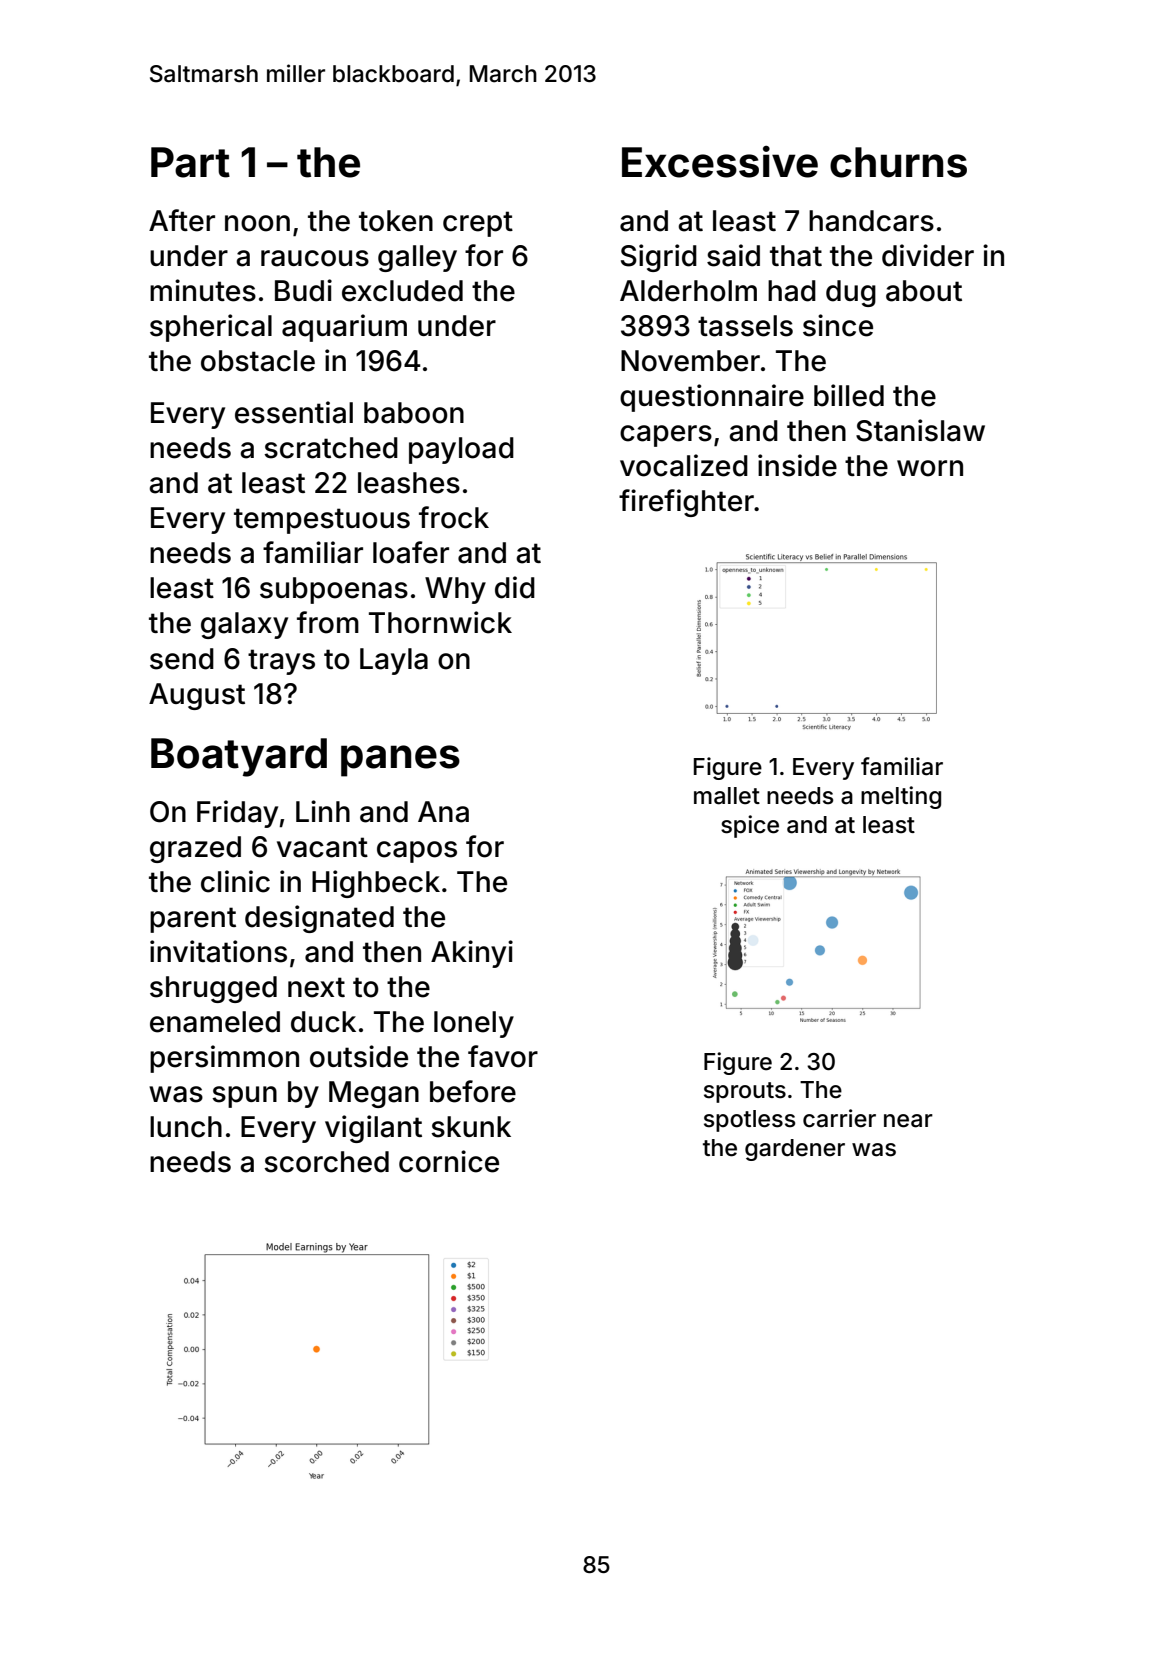  What do you see at coordinates (190, 162) in the screenshot?
I see `Part` at bounding box center [190, 162].
